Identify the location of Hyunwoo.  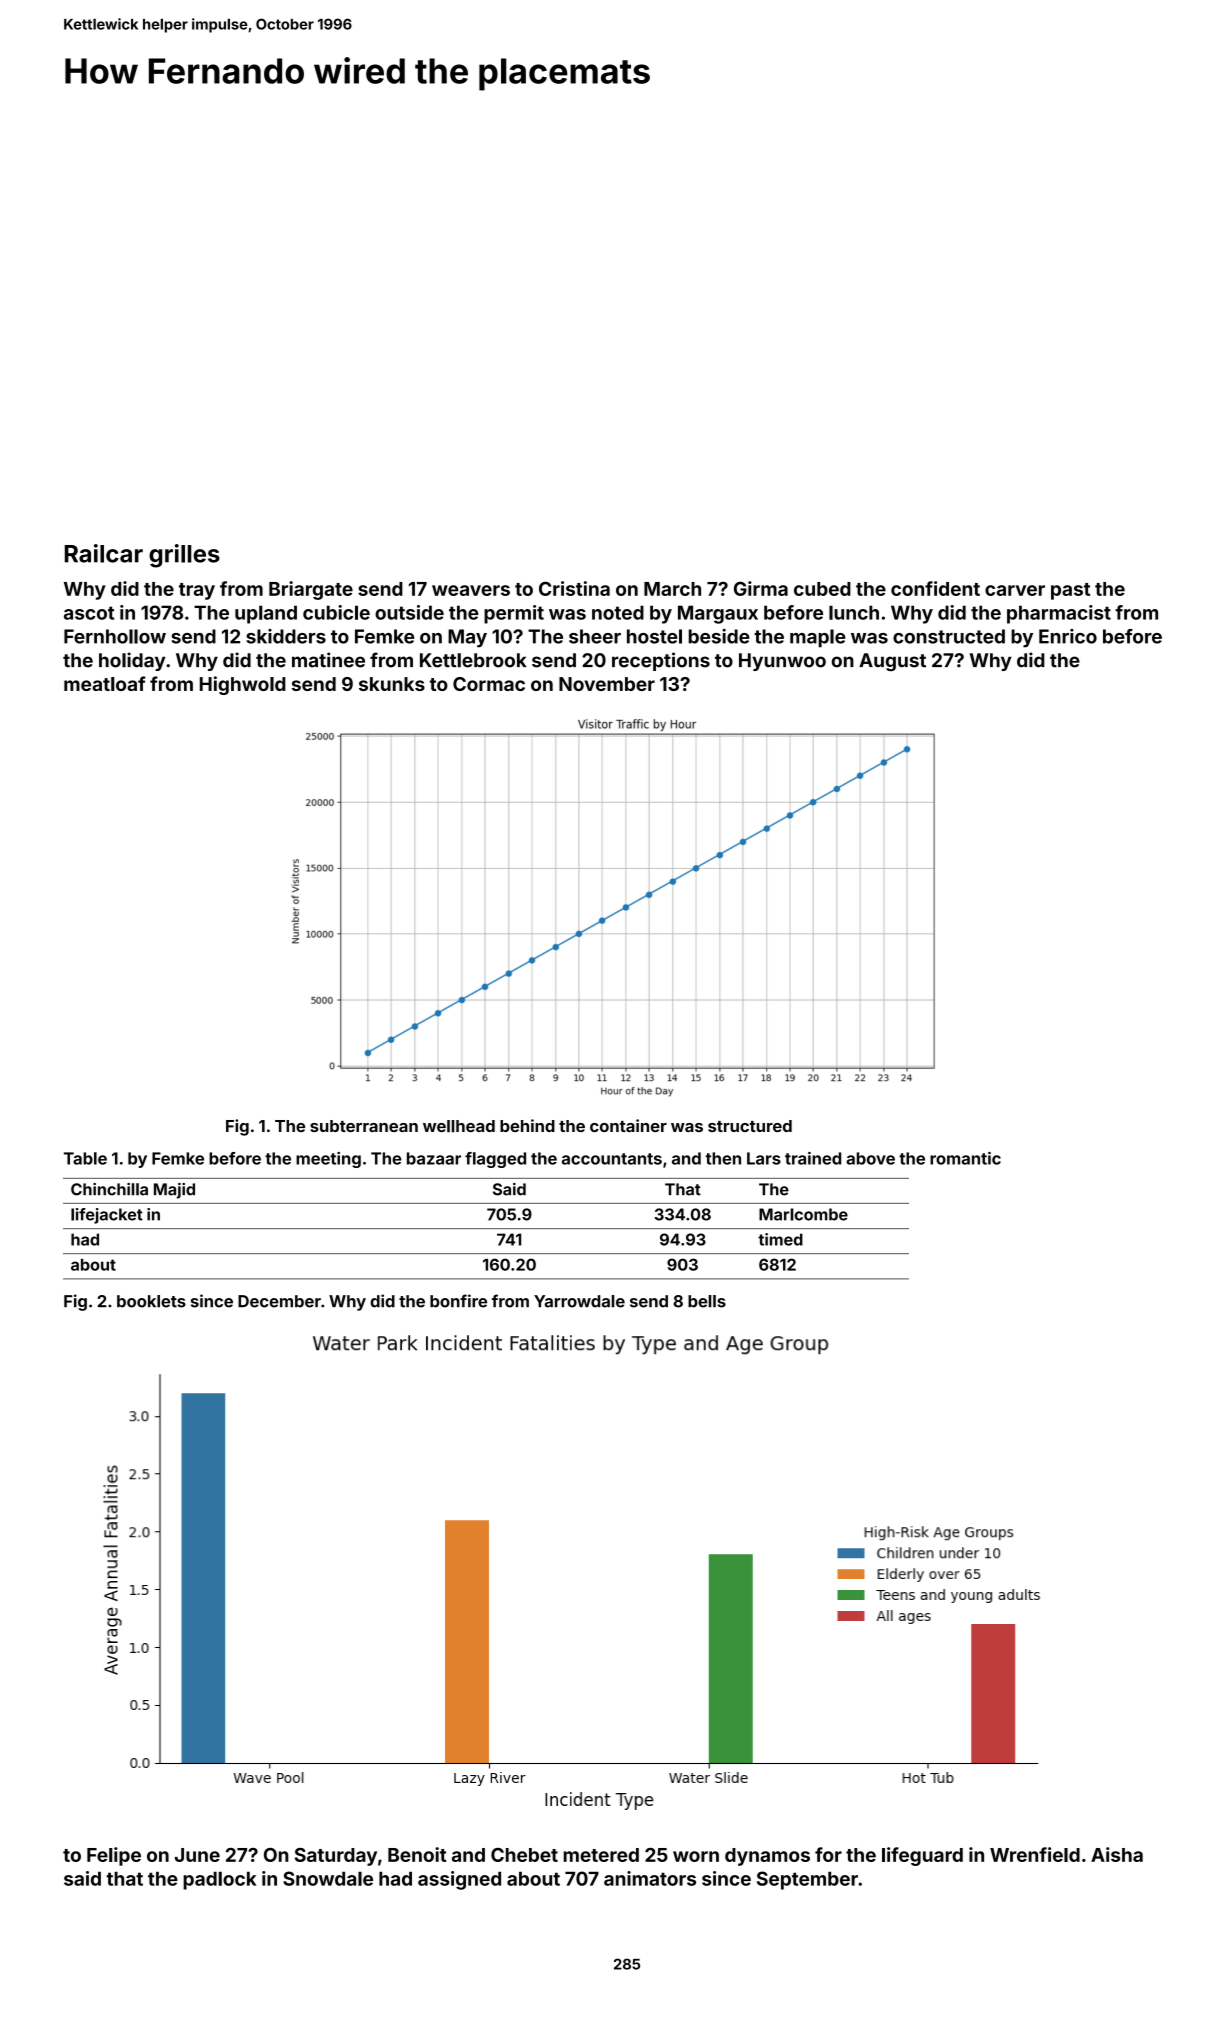
(782, 662).
